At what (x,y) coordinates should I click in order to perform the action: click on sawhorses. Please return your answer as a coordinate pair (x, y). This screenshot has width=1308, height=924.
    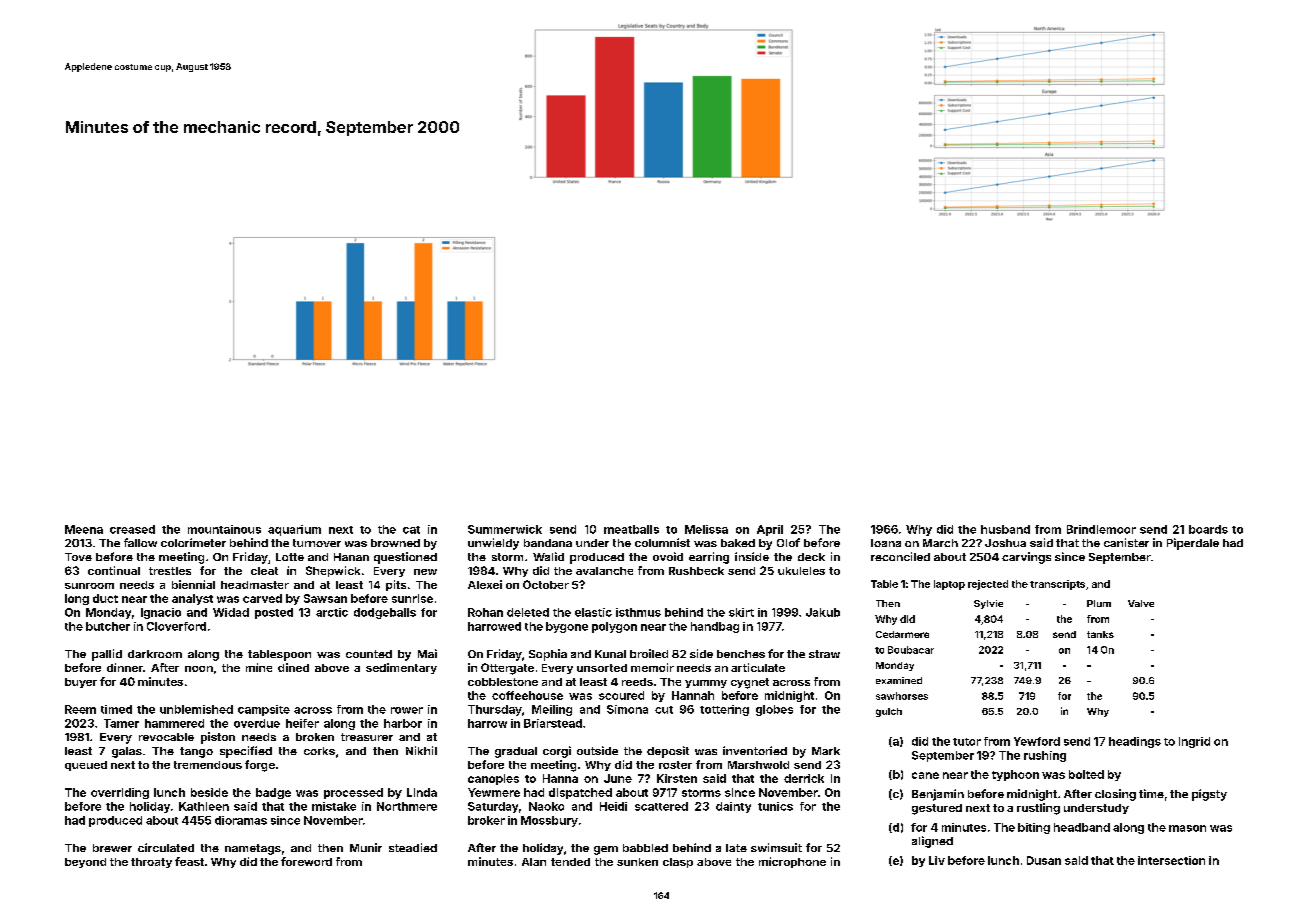
    Looking at the image, I should click on (902, 696).
